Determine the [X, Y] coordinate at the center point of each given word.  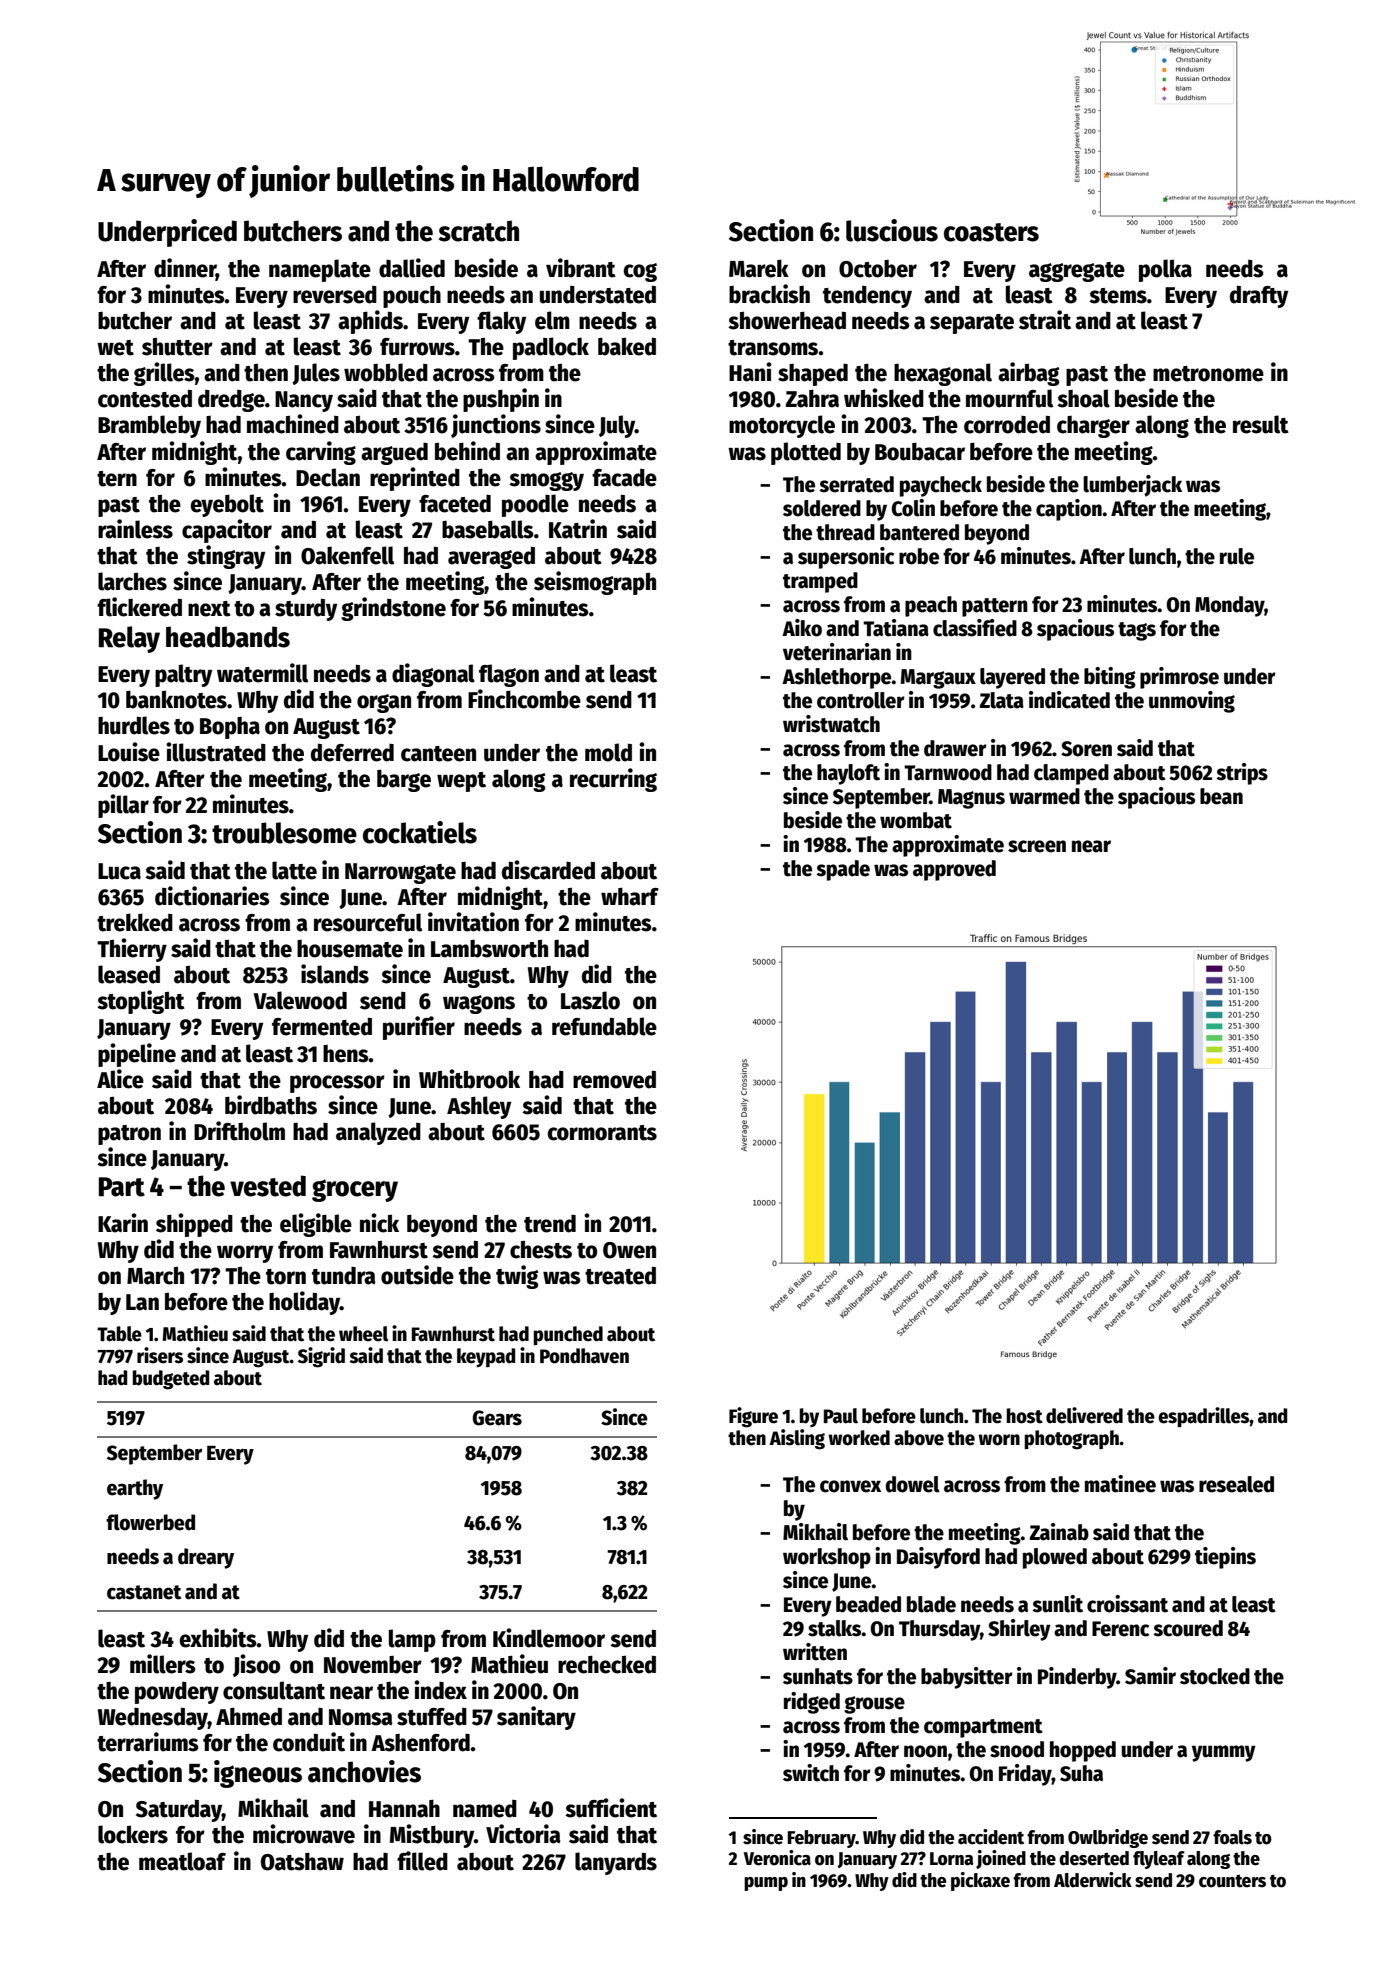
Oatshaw [302, 1861]
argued [394, 454]
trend [550, 1224]
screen [1037, 846]
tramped [820, 582]
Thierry [132, 950]
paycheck [941, 486]
